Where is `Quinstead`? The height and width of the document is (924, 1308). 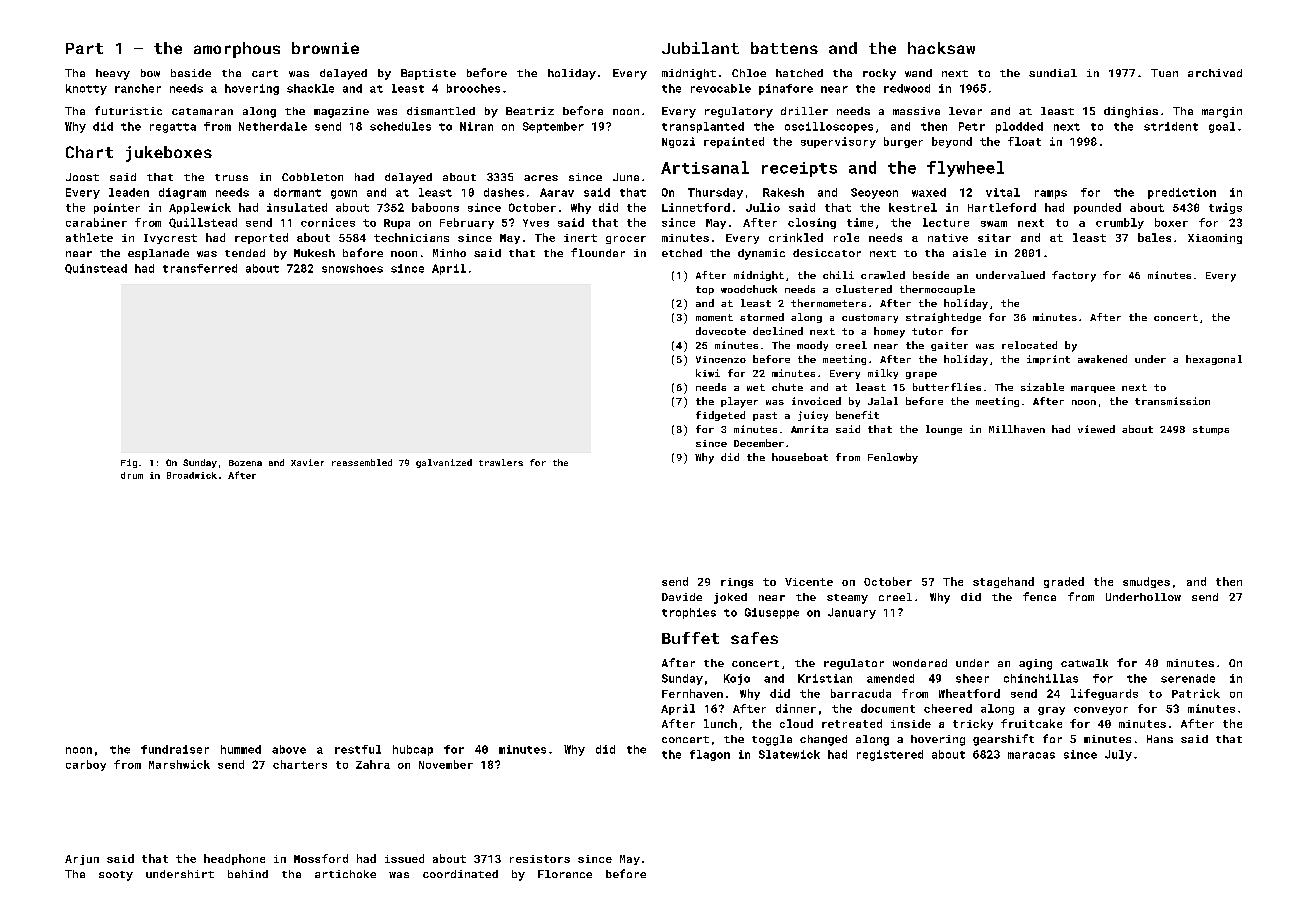 Quinstead is located at coordinates (96, 269).
